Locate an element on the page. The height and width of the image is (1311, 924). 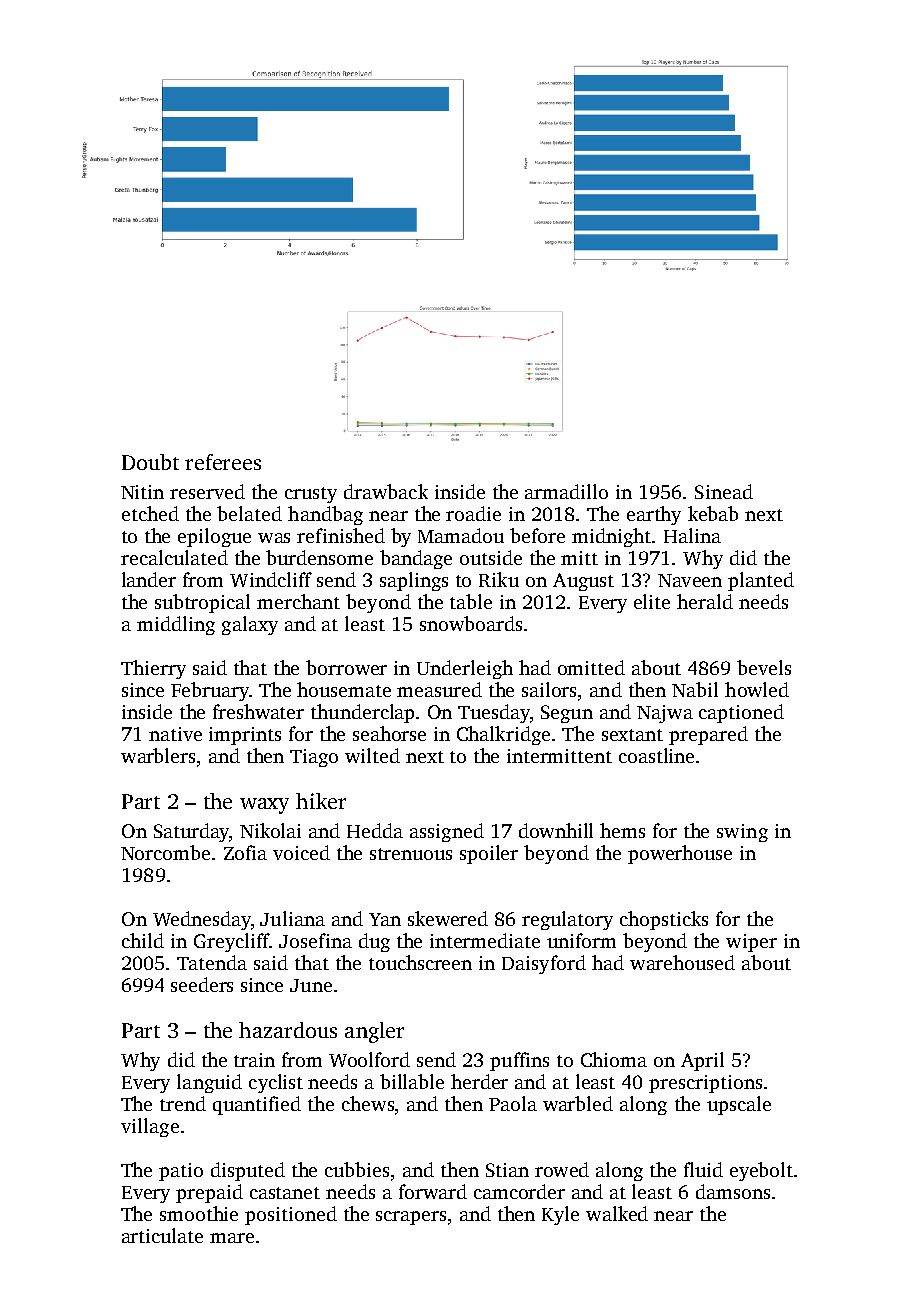
warbled is located at coordinates (578, 1103).
